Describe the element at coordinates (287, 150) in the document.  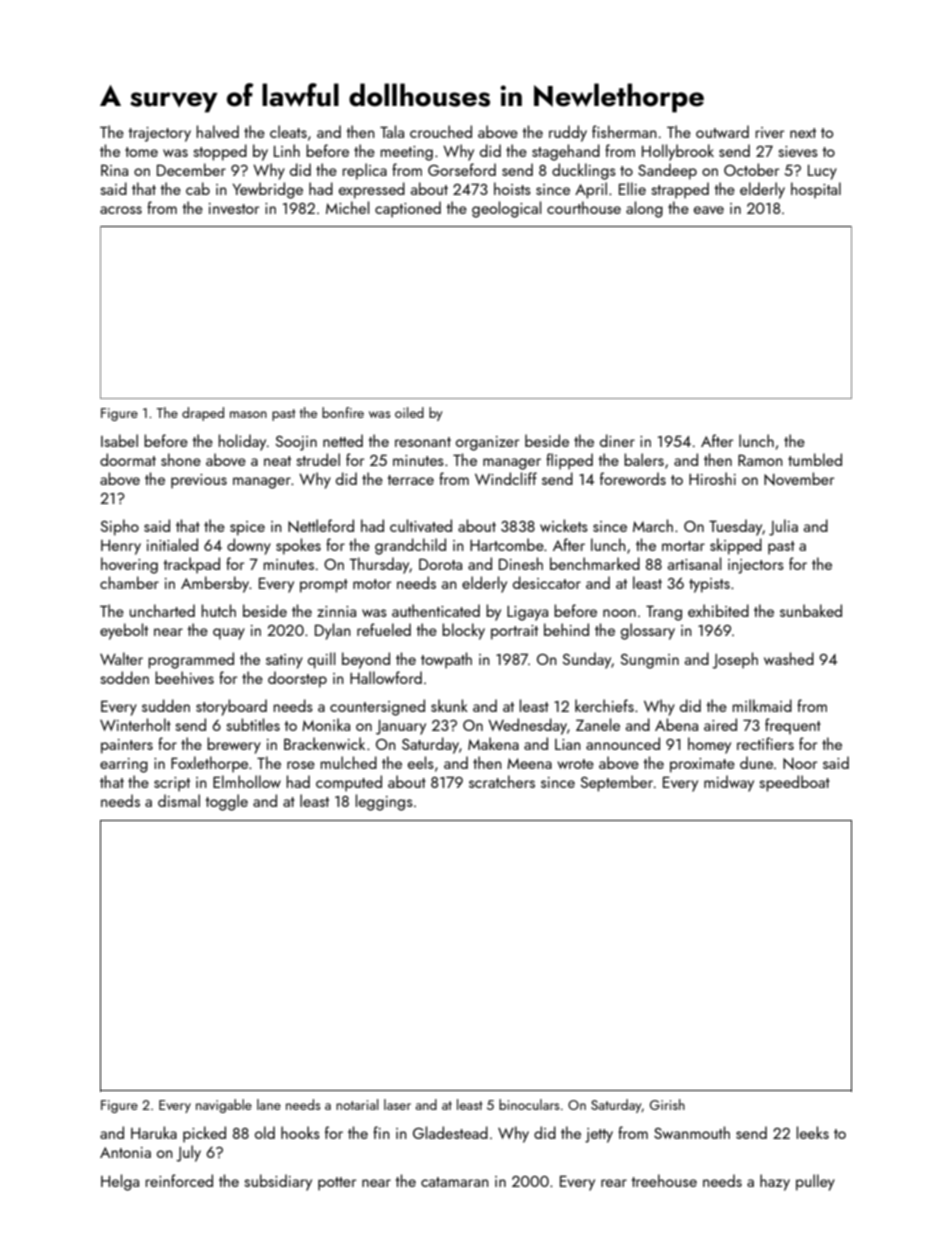
I see `Linh` at that location.
